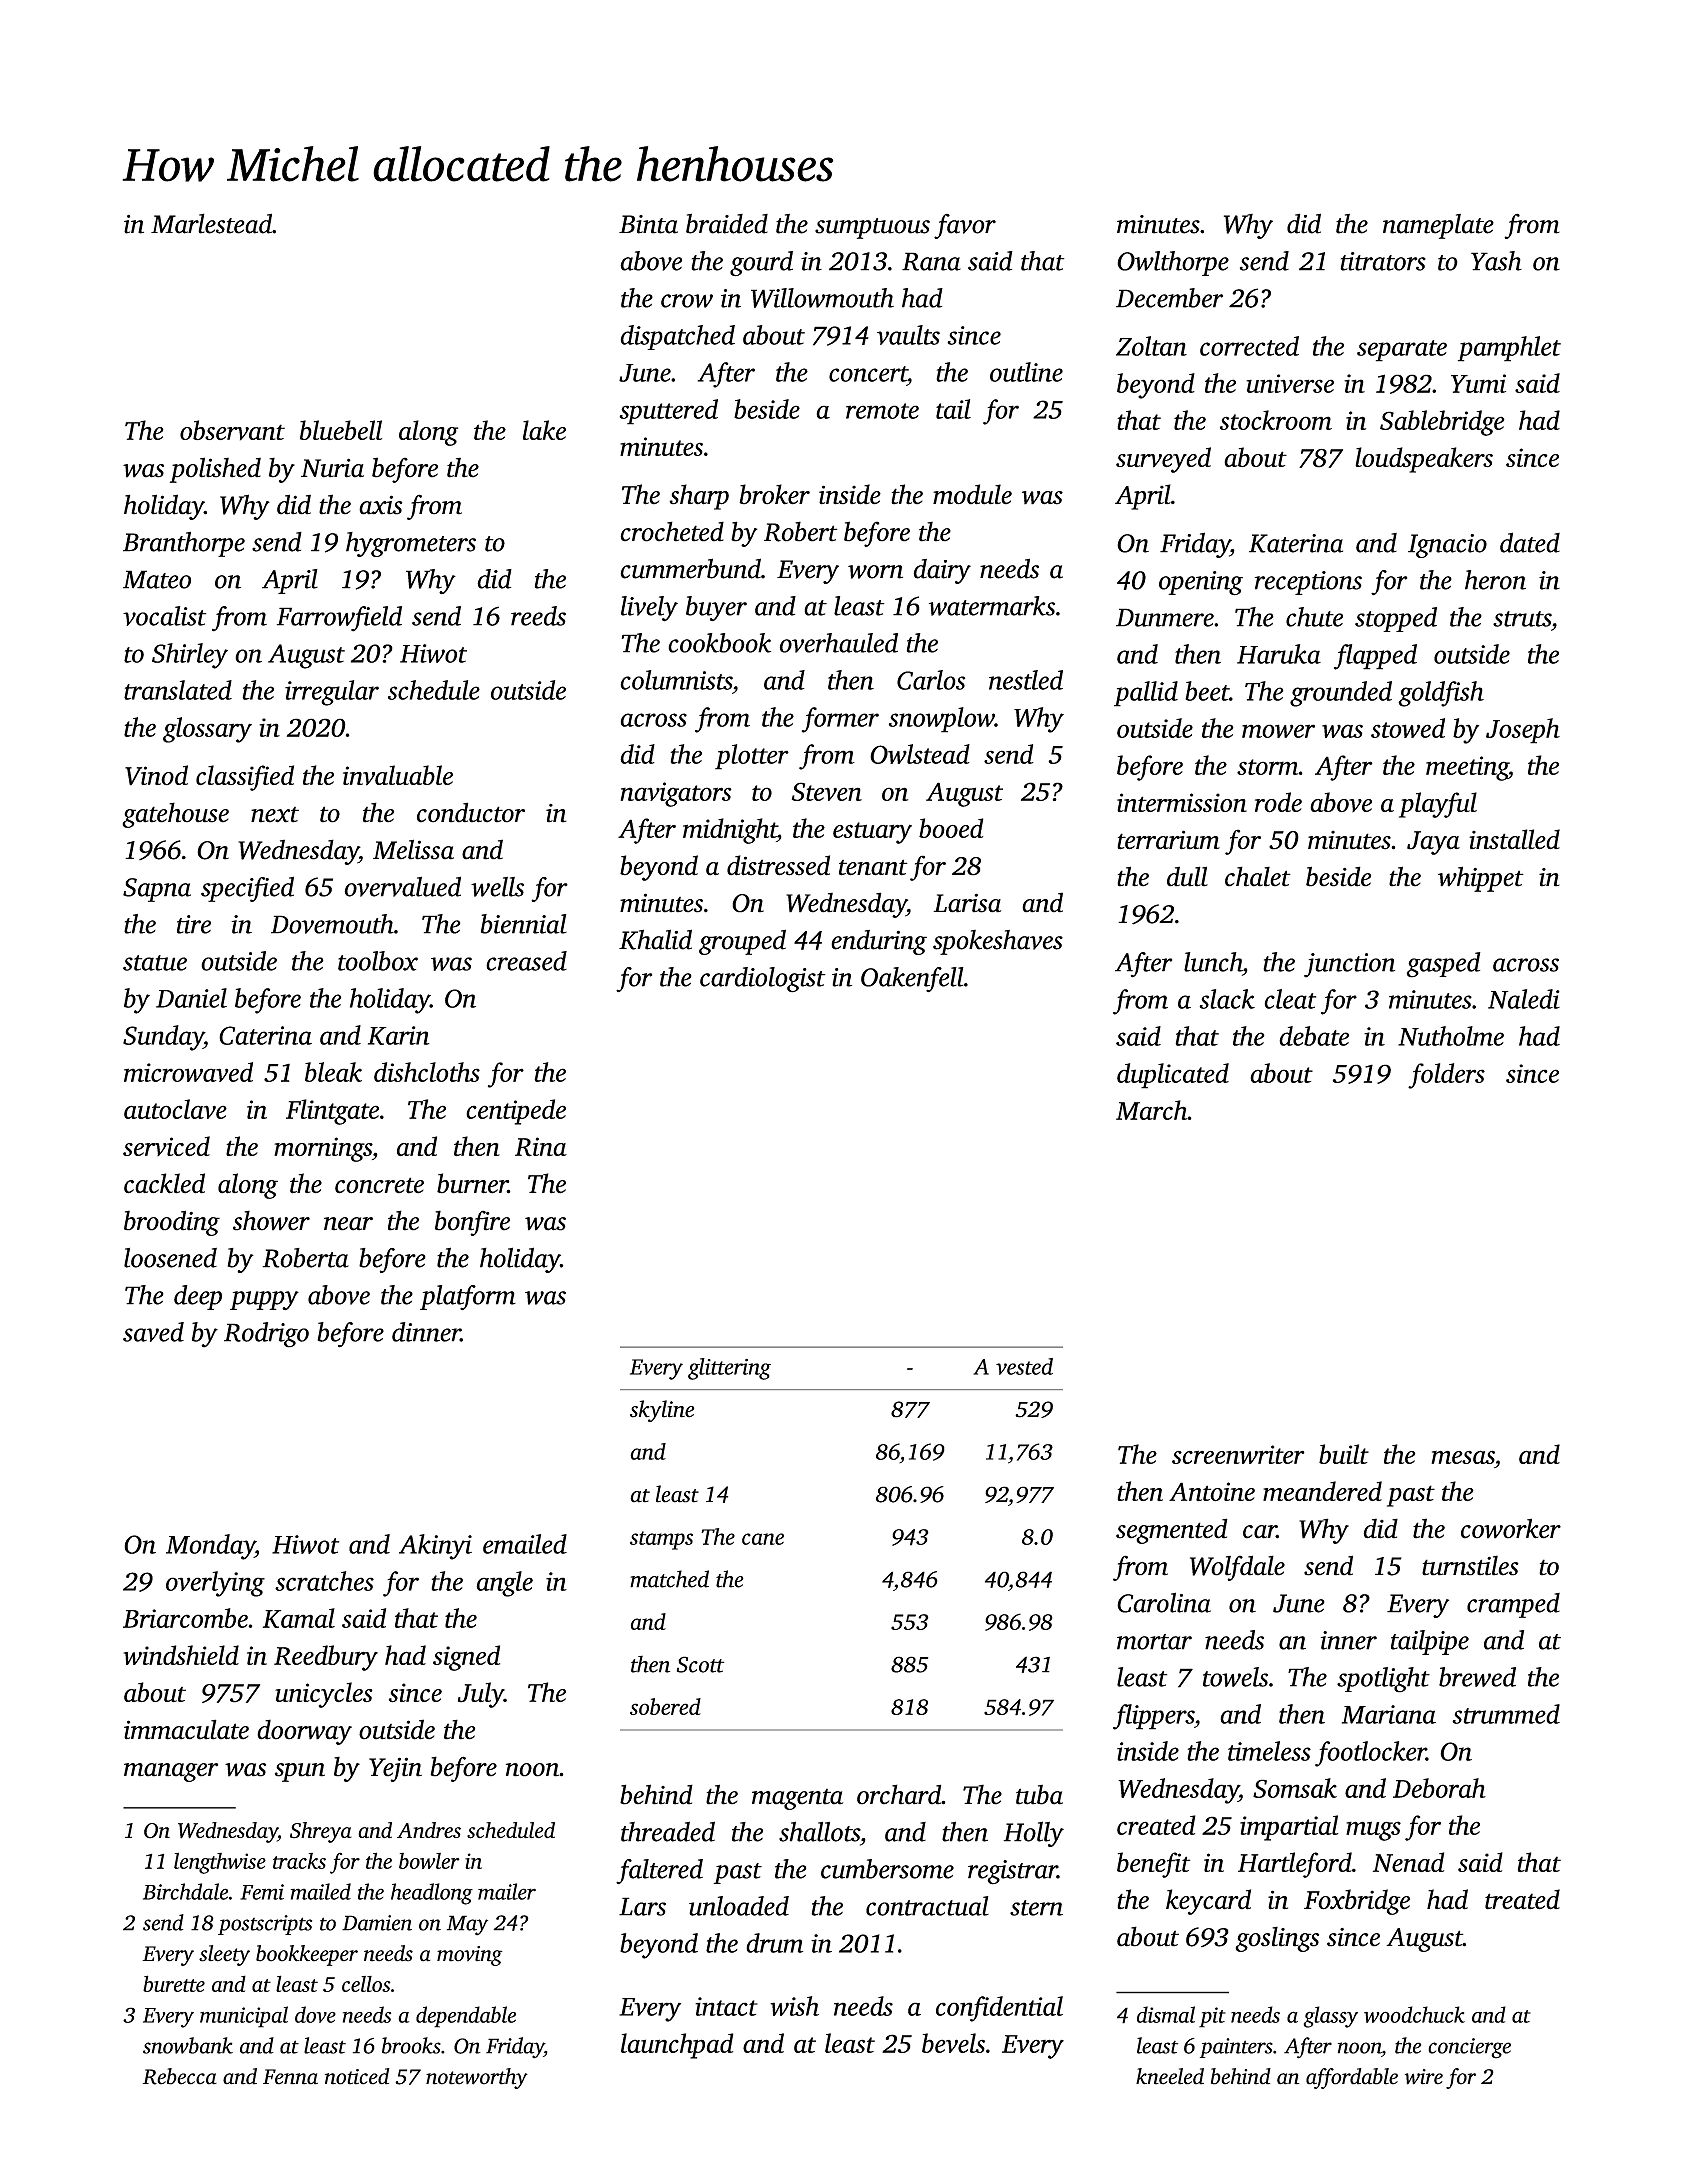 This document has height=2178, width=1683. Describe the element at coordinates (1523, 731) in the document. I see `Joseph` at that location.
